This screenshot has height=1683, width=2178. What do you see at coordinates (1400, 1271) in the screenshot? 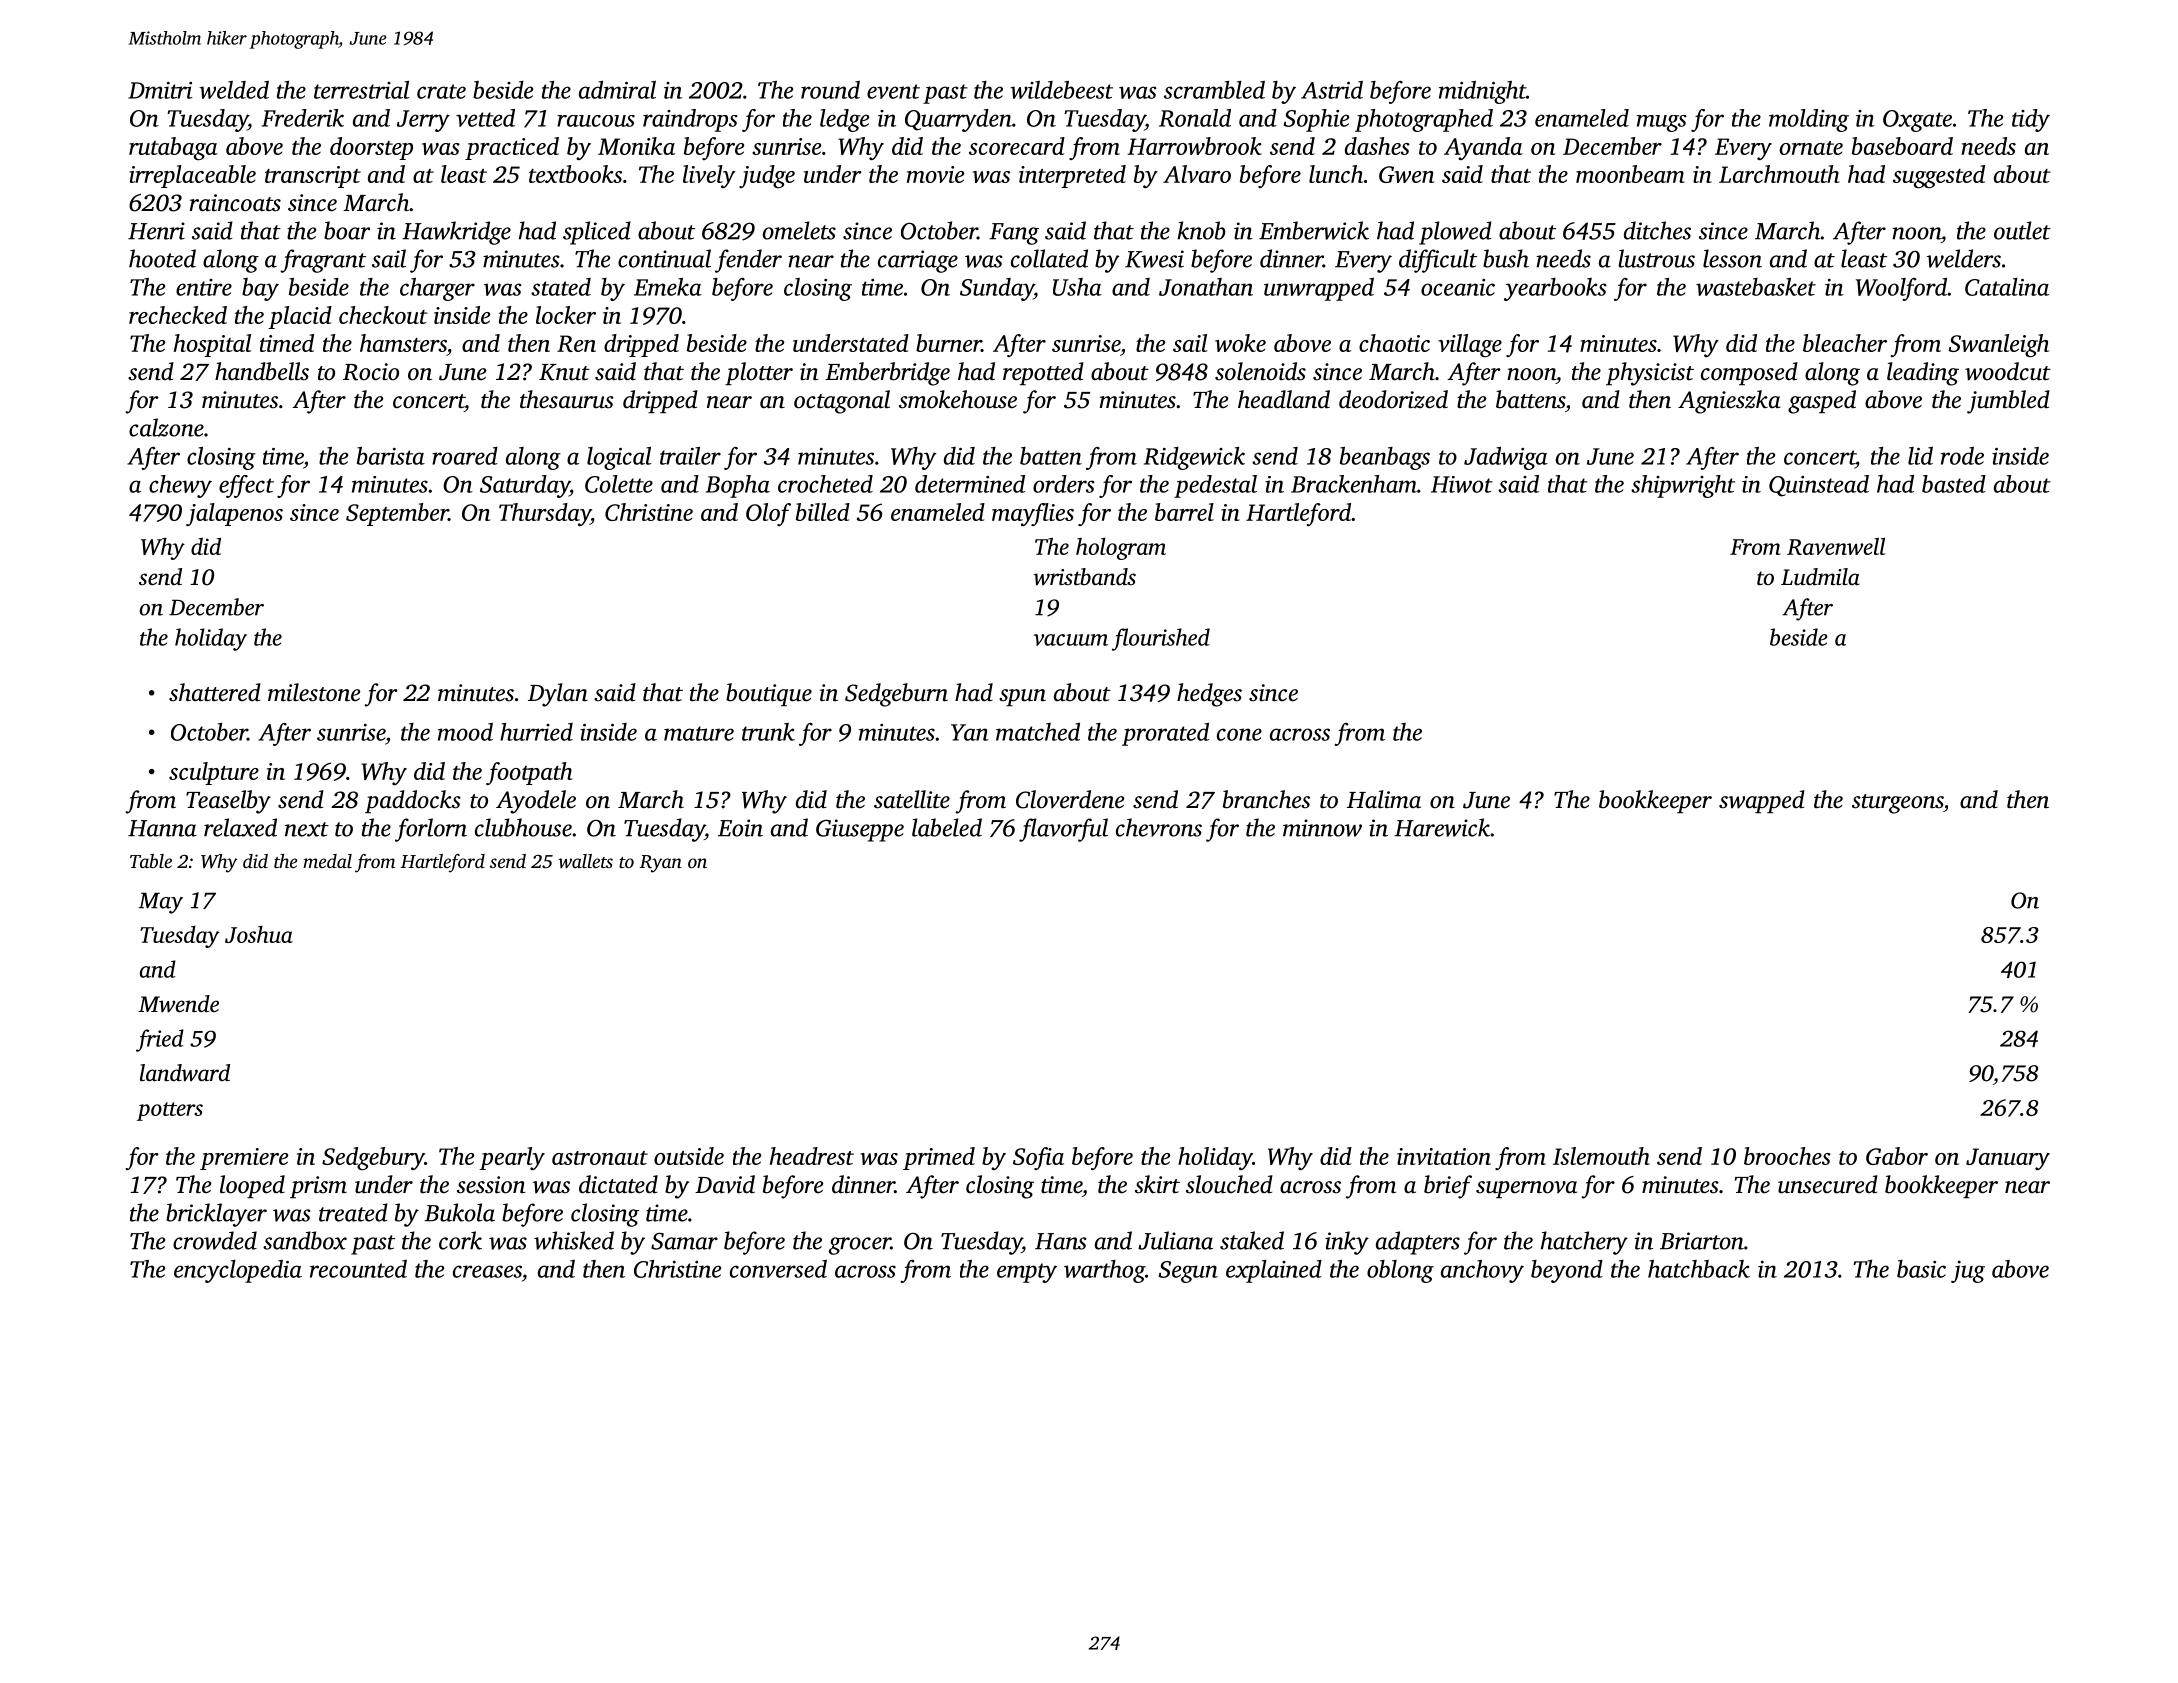
I see `oblong` at bounding box center [1400, 1271].
